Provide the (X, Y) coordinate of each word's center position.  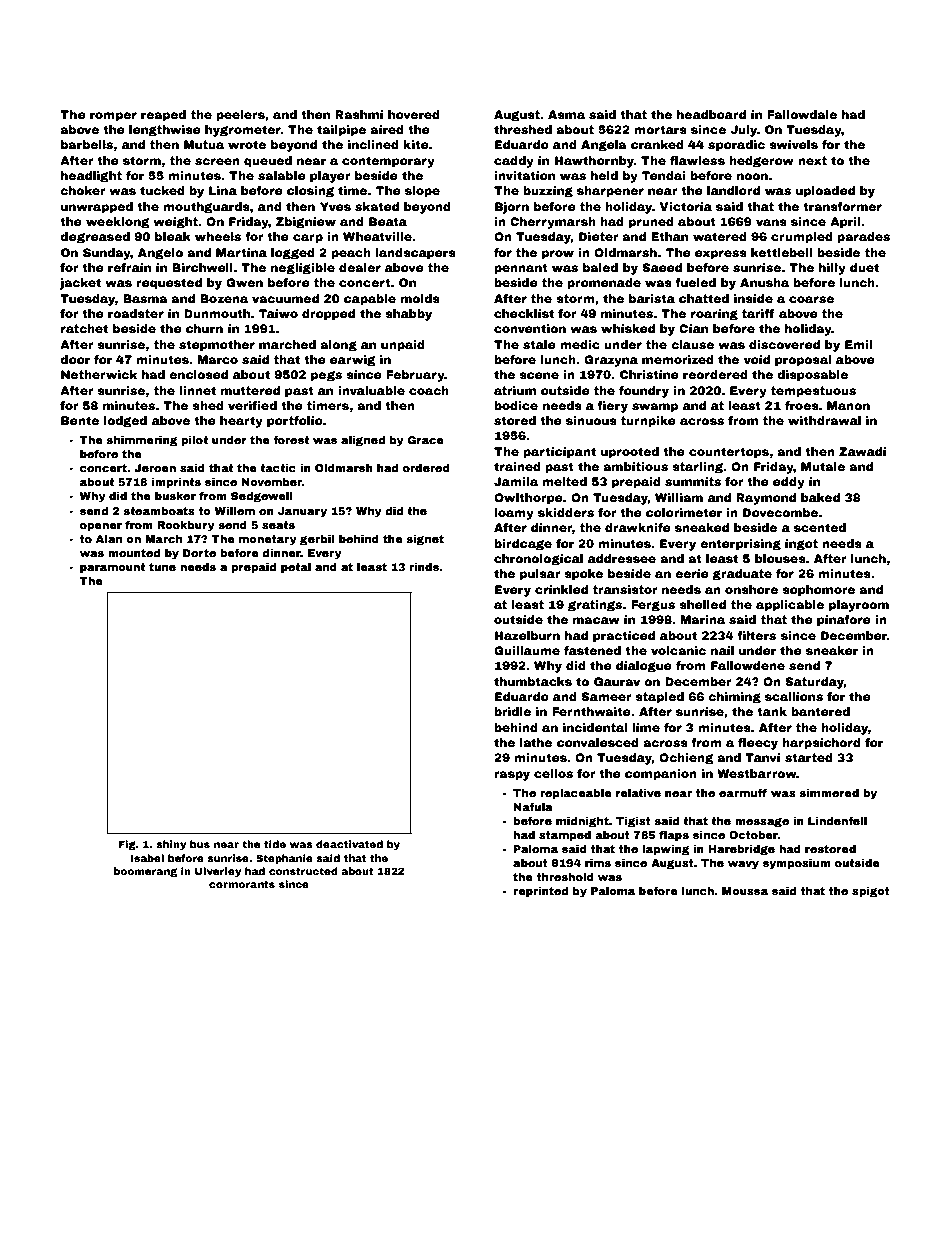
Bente (80, 420)
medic (580, 344)
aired (387, 129)
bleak (173, 236)
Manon (848, 405)
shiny (171, 845)
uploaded (825, 192)
